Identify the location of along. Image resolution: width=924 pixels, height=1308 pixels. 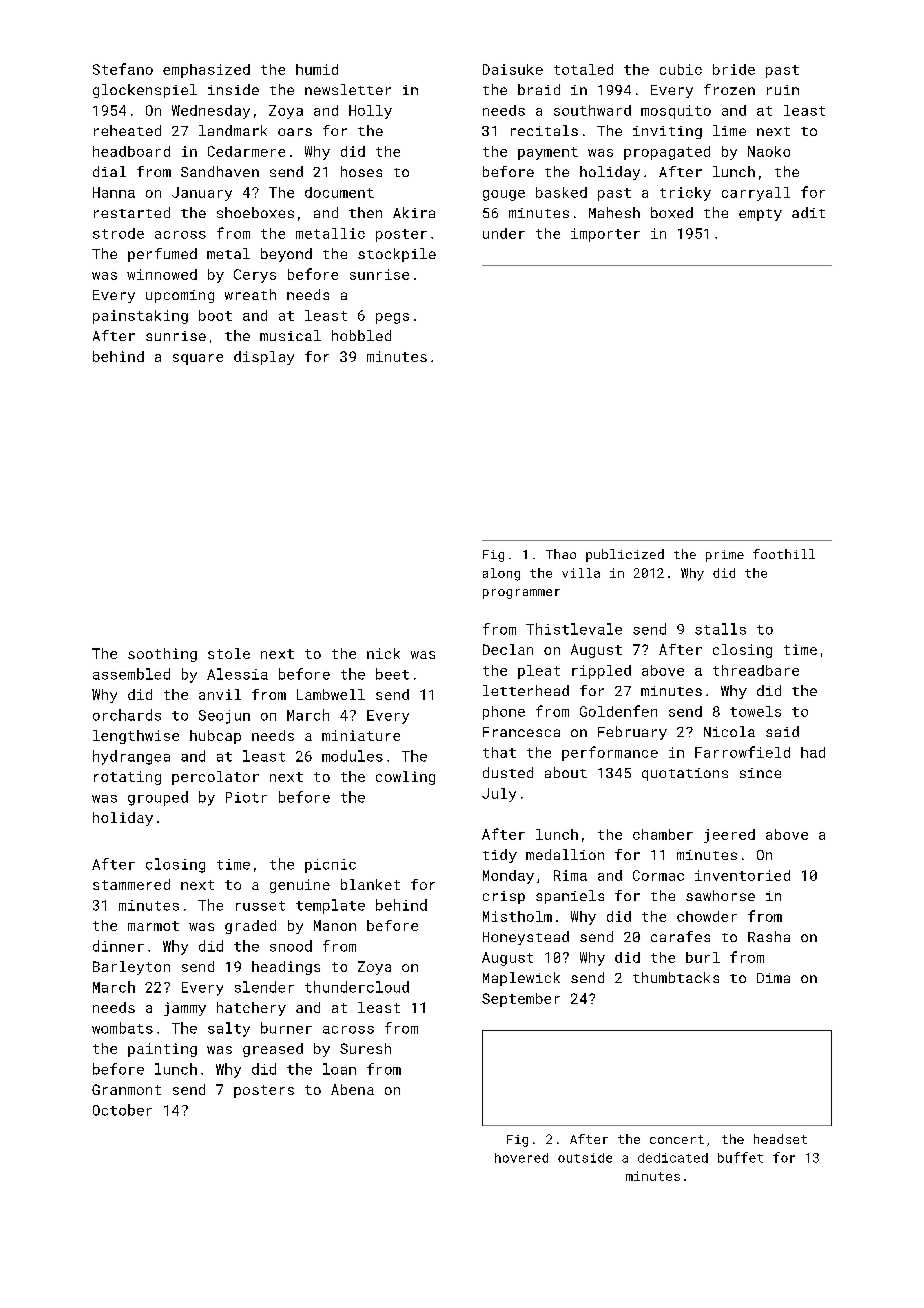
(501, 574).
